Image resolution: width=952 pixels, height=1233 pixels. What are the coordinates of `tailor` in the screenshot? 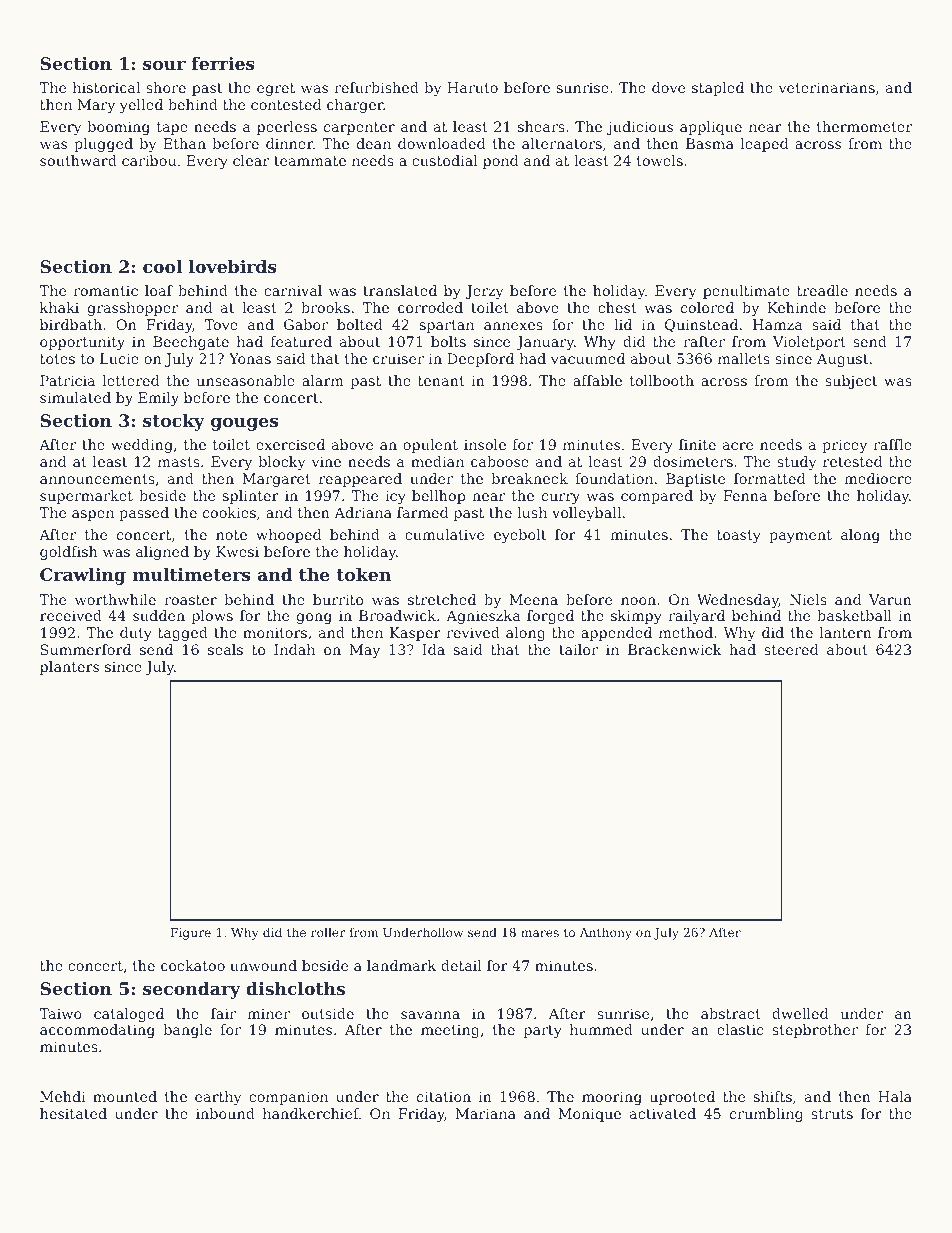 It's located at (578, 649).
